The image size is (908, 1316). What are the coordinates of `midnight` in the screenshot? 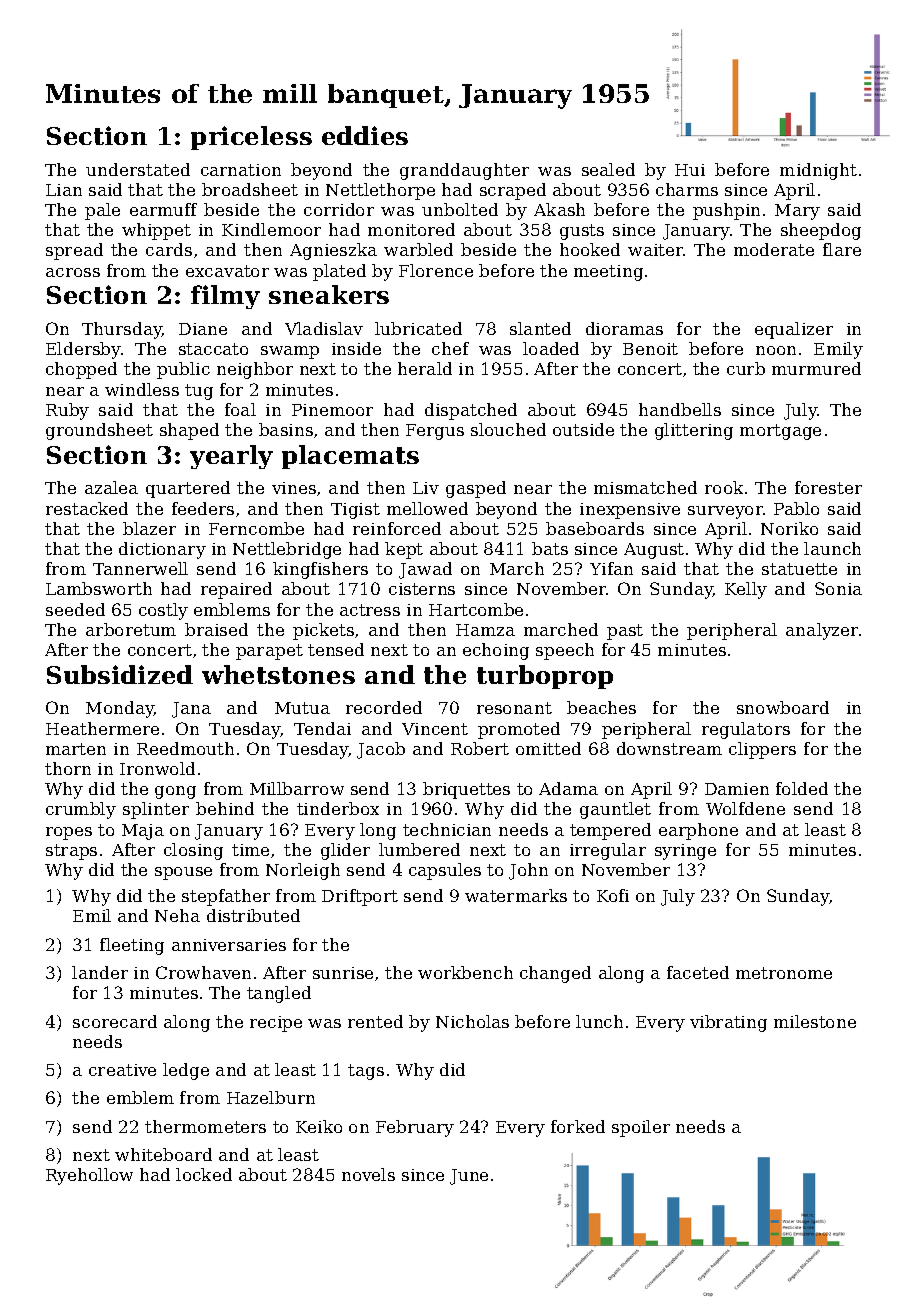 It's located at (818, 171).
